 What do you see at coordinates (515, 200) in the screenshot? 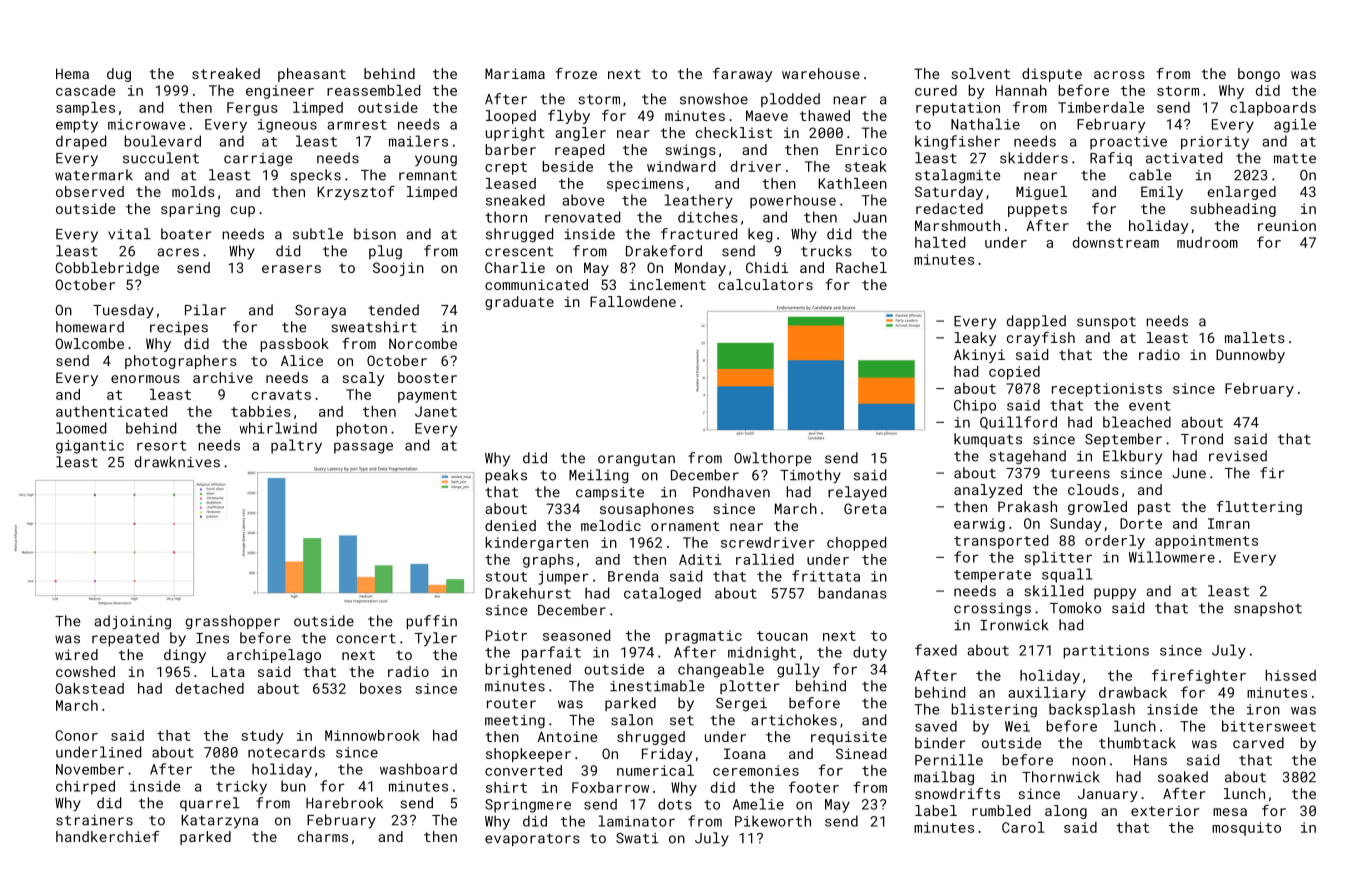
I see `sneaked` at bounding box center [515, 200].
